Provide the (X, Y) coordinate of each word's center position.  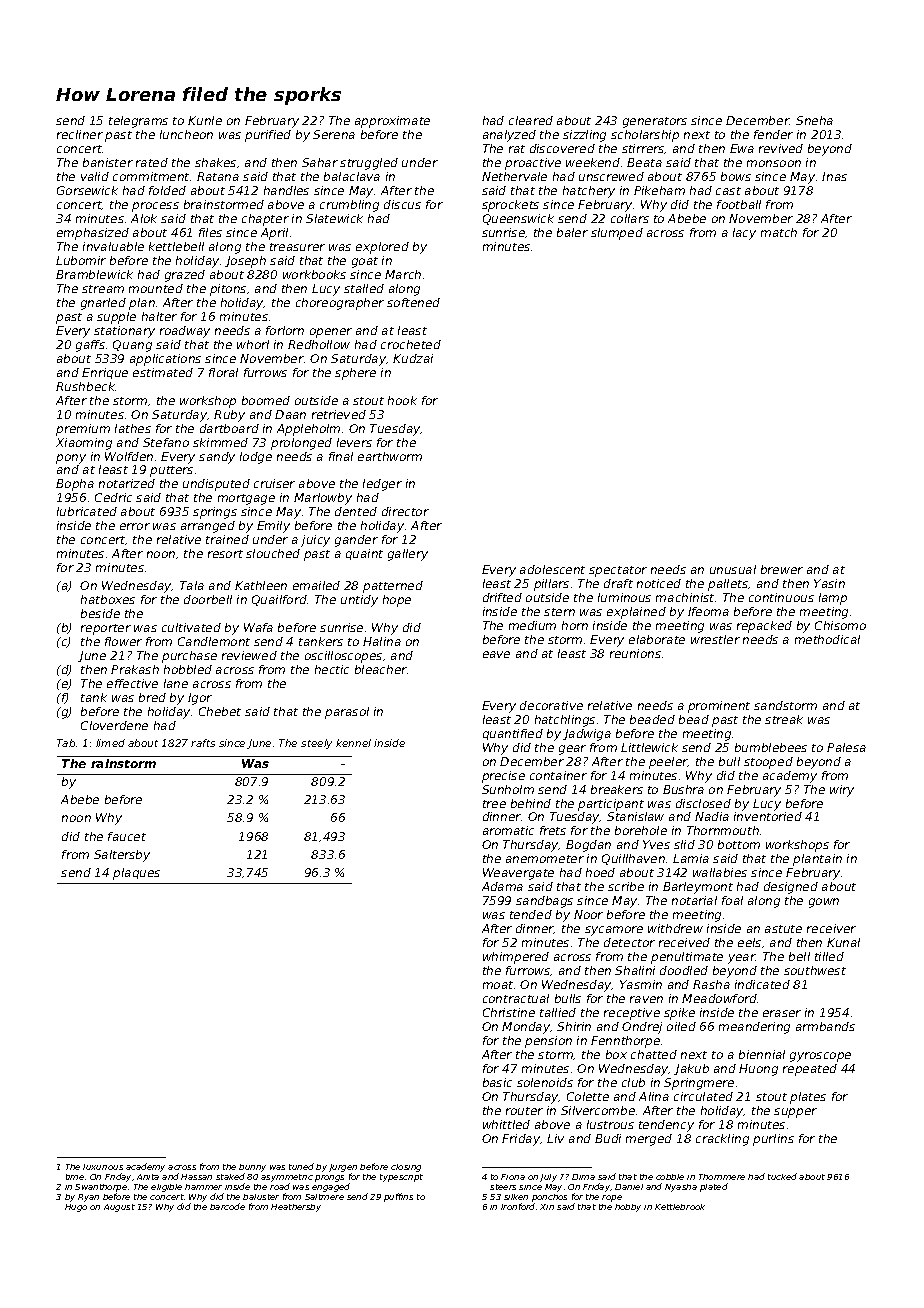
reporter (106, 629)
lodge (256, 458)
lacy (744, 234)
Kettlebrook (680, 1207)
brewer (782, 569)
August (119, 1208)
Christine (509, 1012)
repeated (810, 1070)
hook (402, 400)
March (403, 274)
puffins (398, 1197)
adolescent (552, 569)
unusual (733, 569)
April (274, 234)
